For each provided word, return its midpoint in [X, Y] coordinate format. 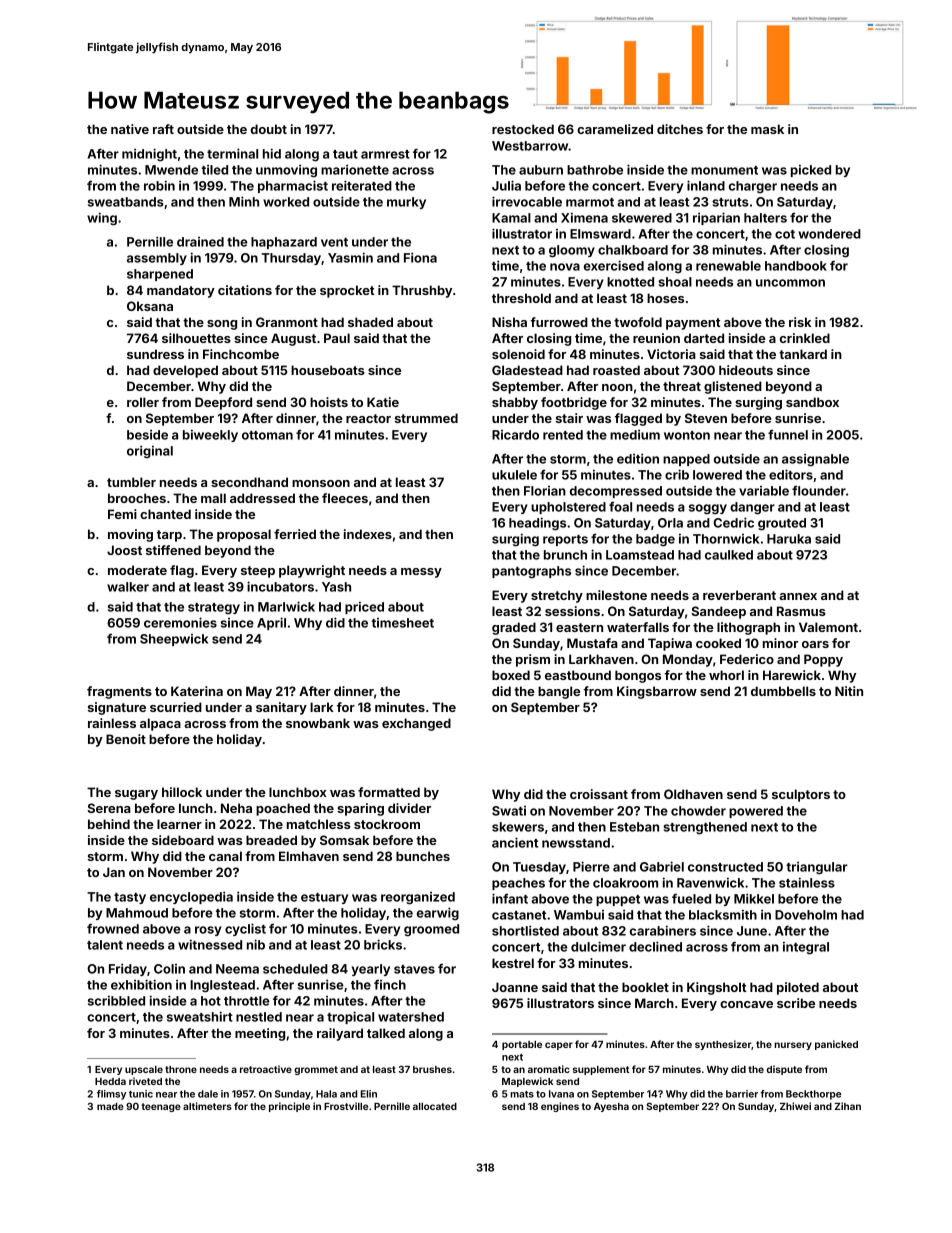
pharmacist [293, 186]
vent [334, 242]
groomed [431, 930]
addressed [262, 498]
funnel [788, 434]
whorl [726, 675]
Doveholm [806, 915]
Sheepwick [174, 640]
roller [143, 402]
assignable [815, 460]
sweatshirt [200, 1016]
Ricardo [515, 435]
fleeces [345, 498]
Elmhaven [309, 856]
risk [800, 322]
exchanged [416, 724]
